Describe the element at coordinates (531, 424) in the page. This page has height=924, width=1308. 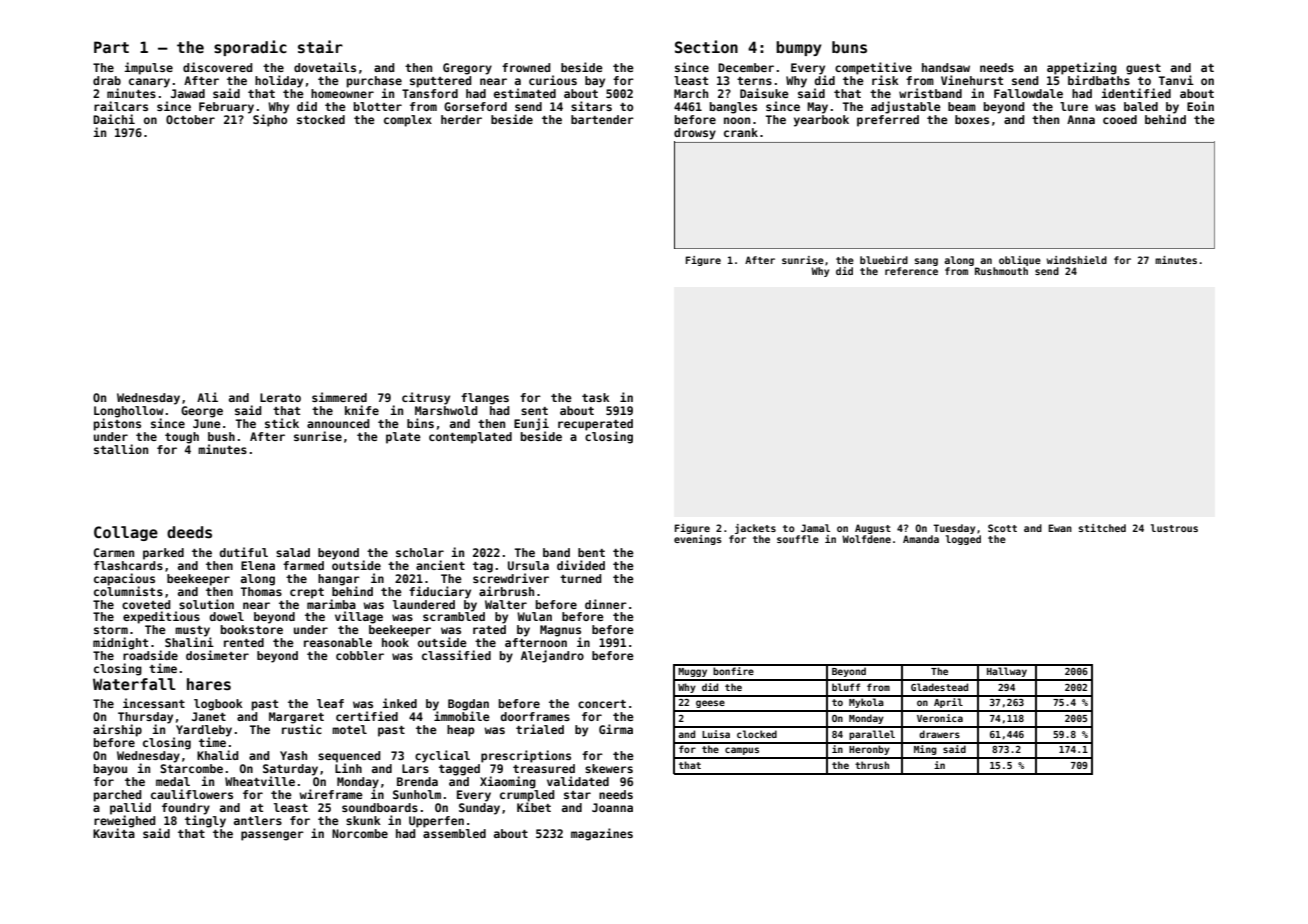
I see `Eunji` at that location.
